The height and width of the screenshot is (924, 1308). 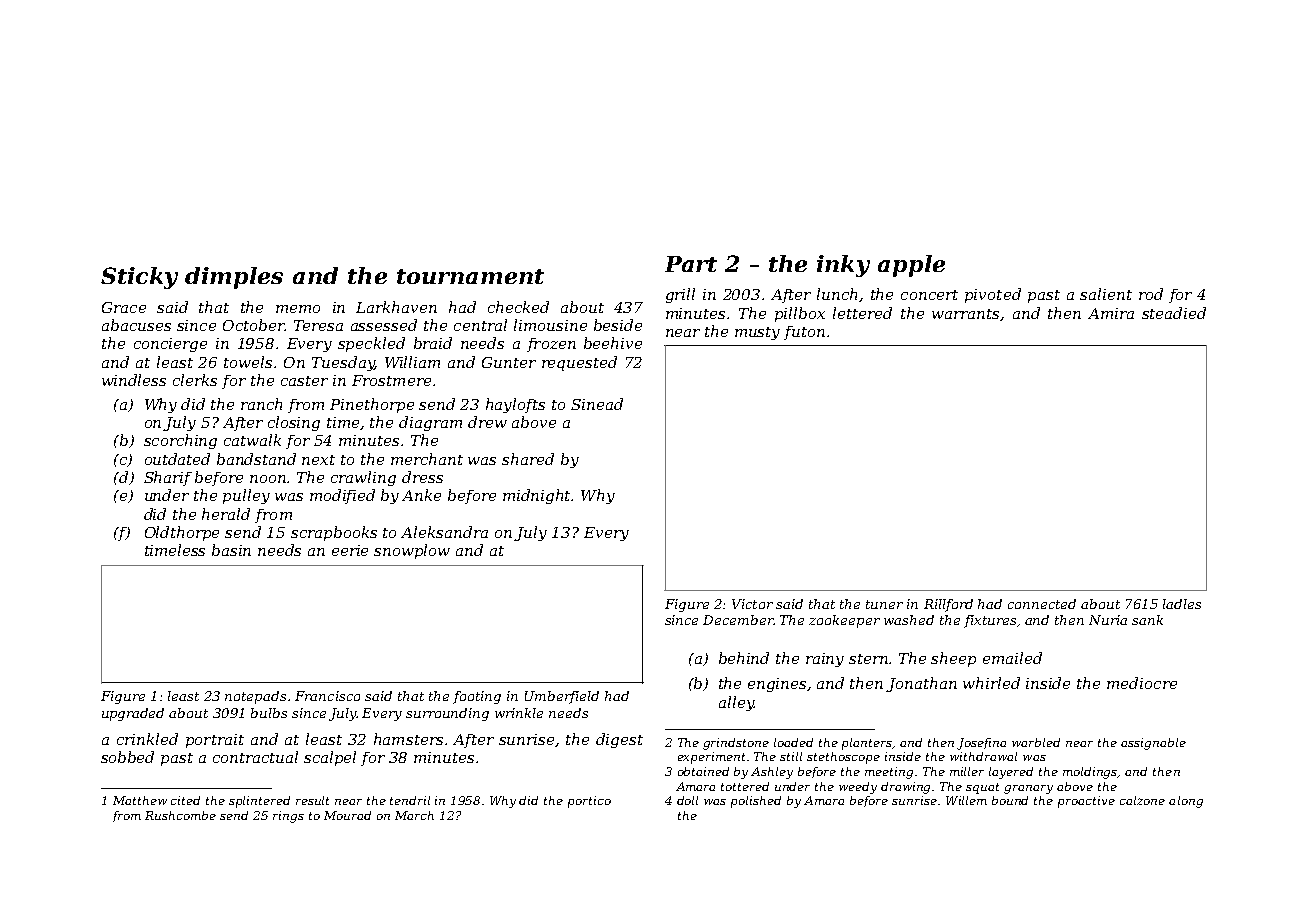 What do you see at coordinates (139, 278) in the screenshot?
I see `Sticky` at bounding box center [139, 278].
